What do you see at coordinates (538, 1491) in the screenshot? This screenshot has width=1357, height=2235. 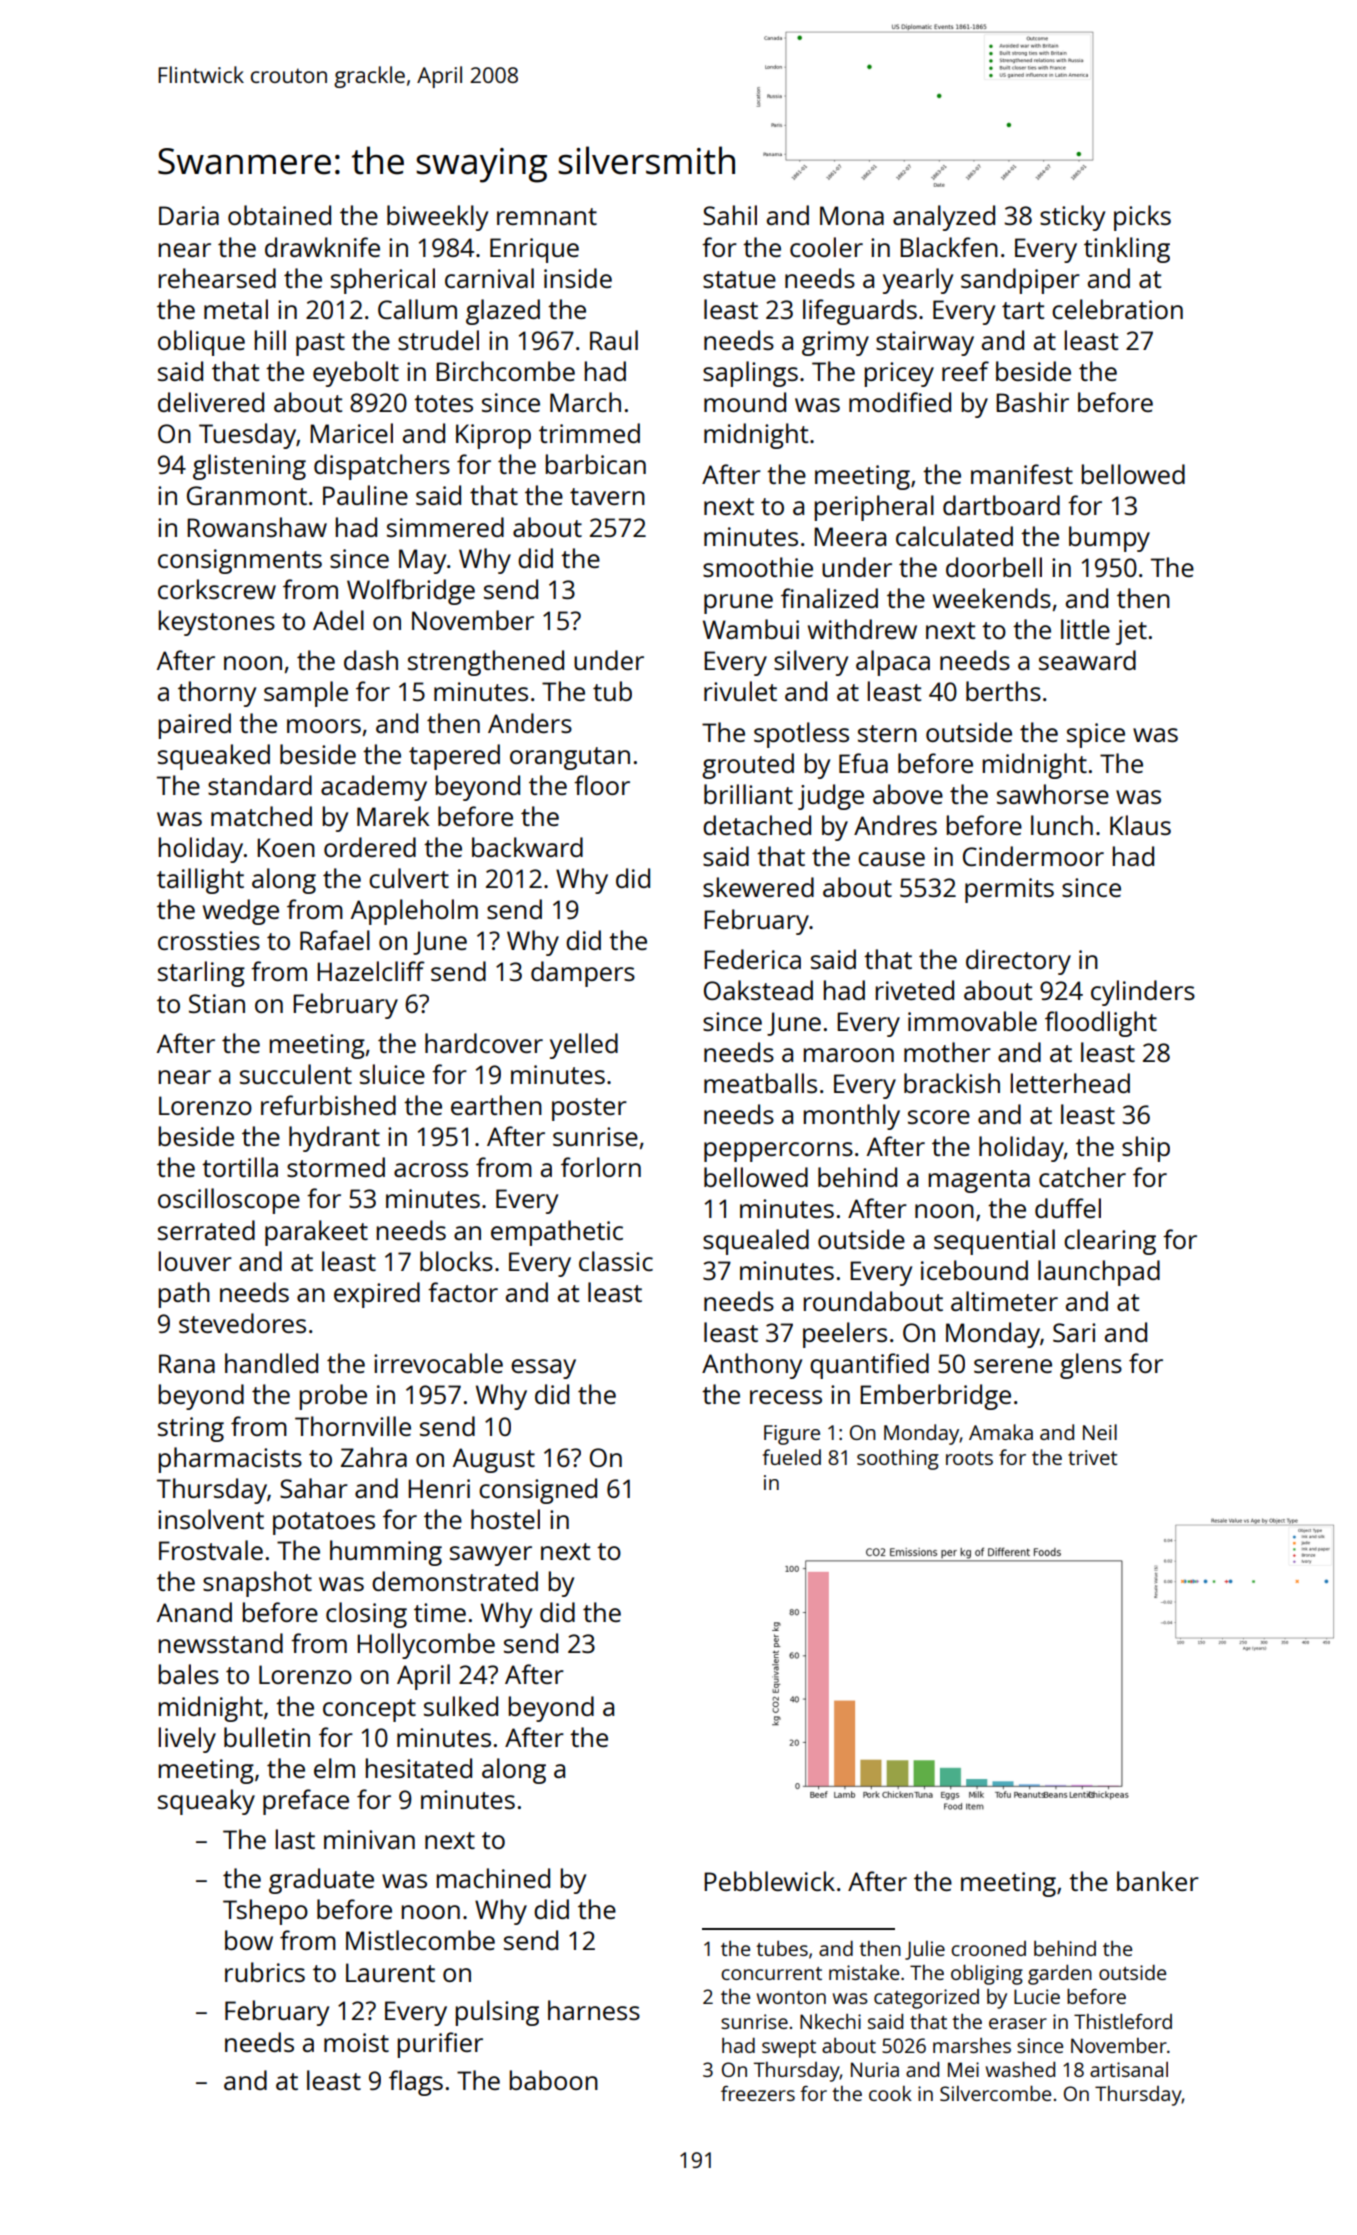 I see `consigned` at bounding box center [538, 1491].
